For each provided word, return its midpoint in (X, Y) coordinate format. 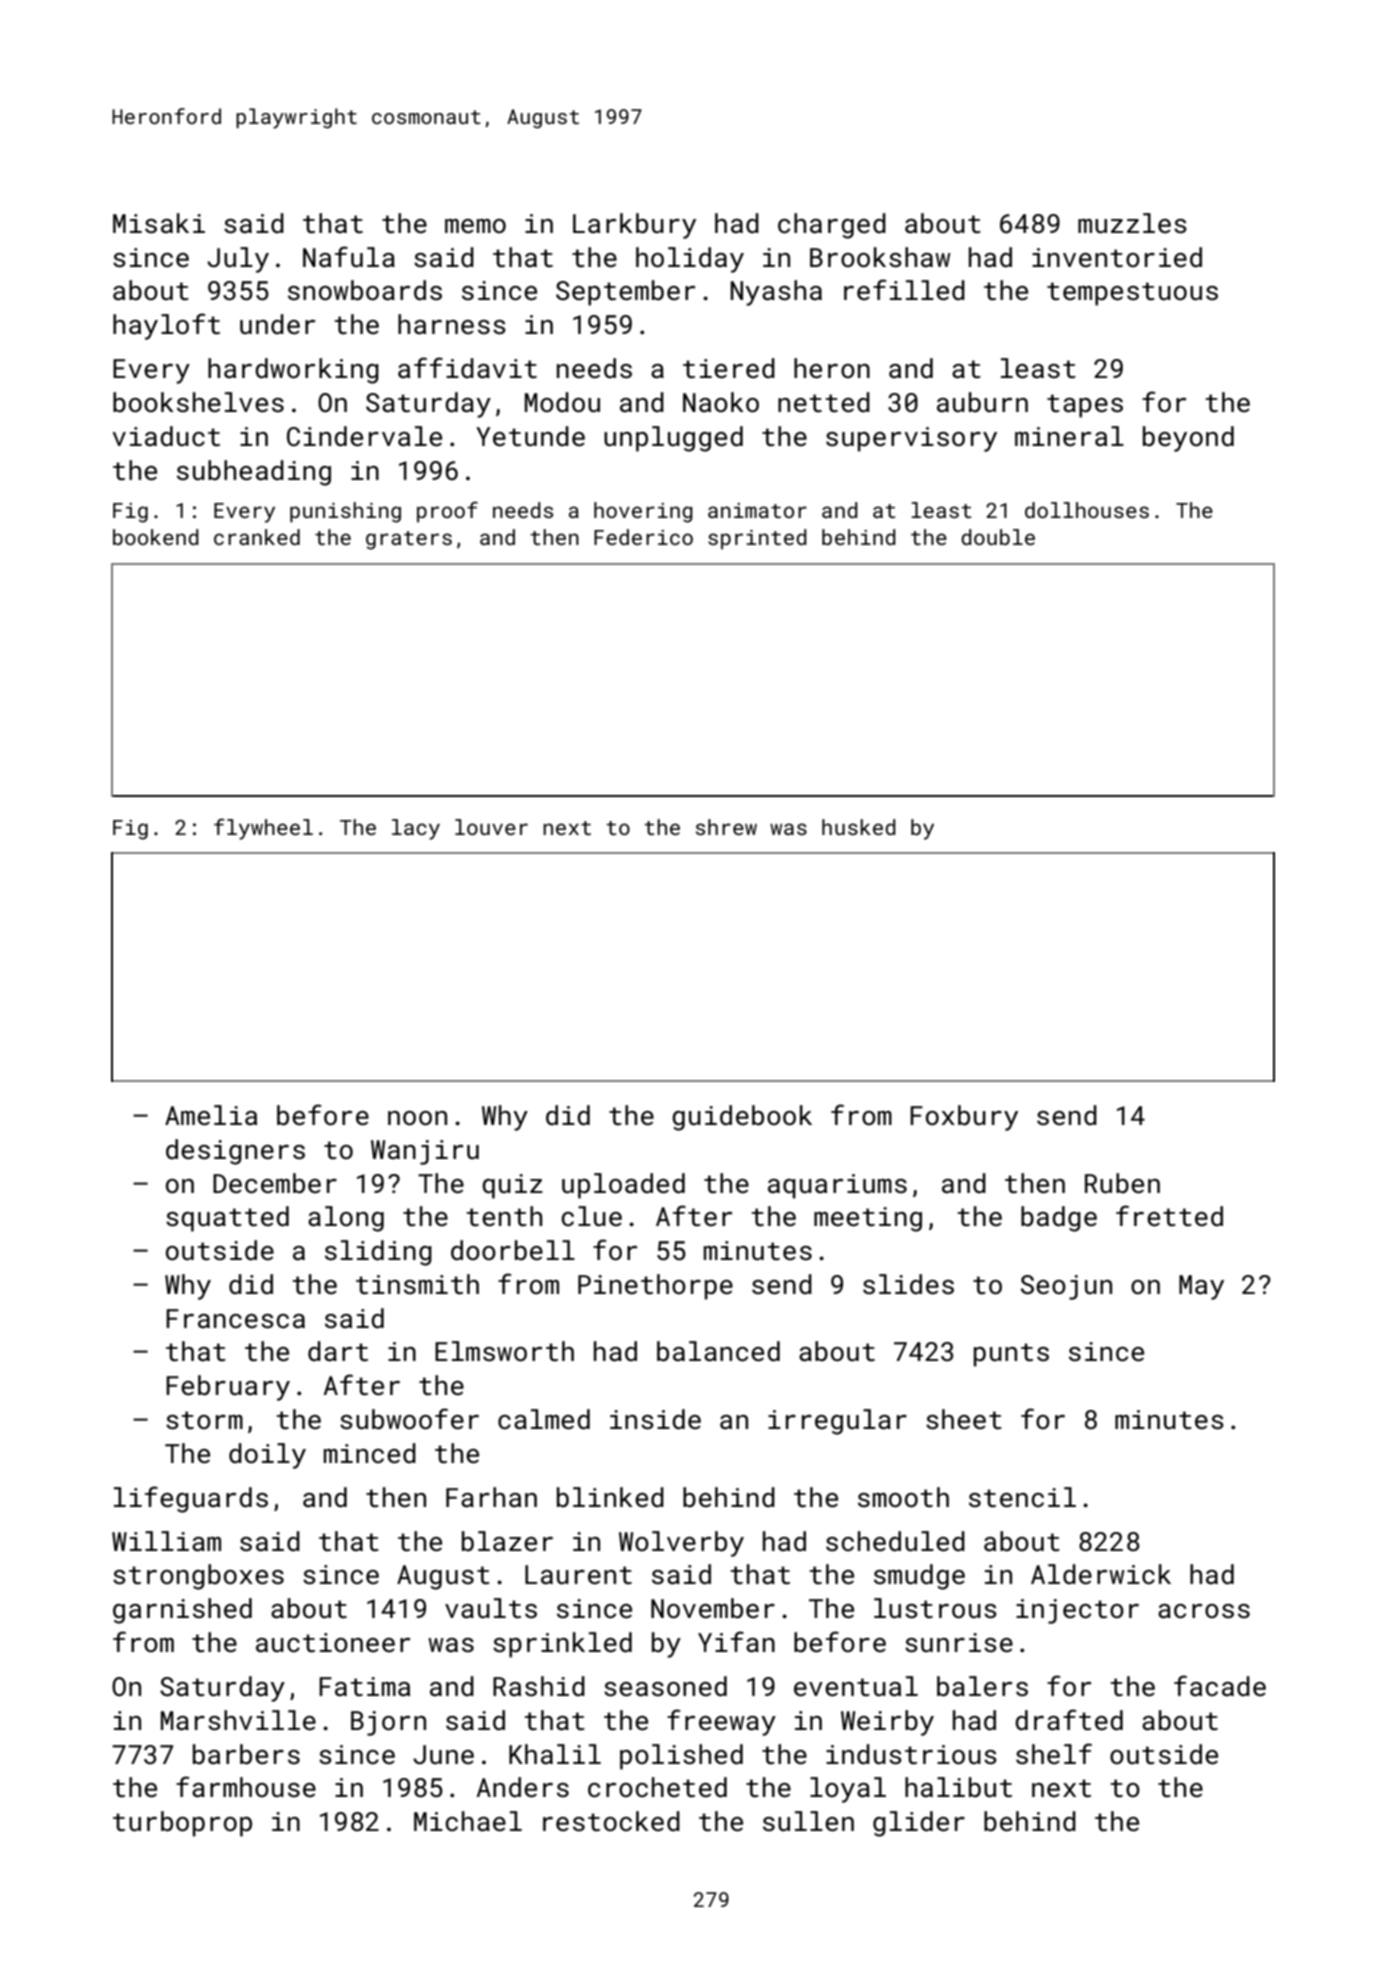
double (998, 537)
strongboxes (198, 1577)
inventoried (1117, 257)
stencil (1022, 1497)
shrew (726, 827)
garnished (182, 1611)
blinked (610, 1497)
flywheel (263, 829)
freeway (721, 1722)
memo (475, 226)
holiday (690, 260)
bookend (156, 537)
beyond (1188, 439)
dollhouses (1087, 510)
